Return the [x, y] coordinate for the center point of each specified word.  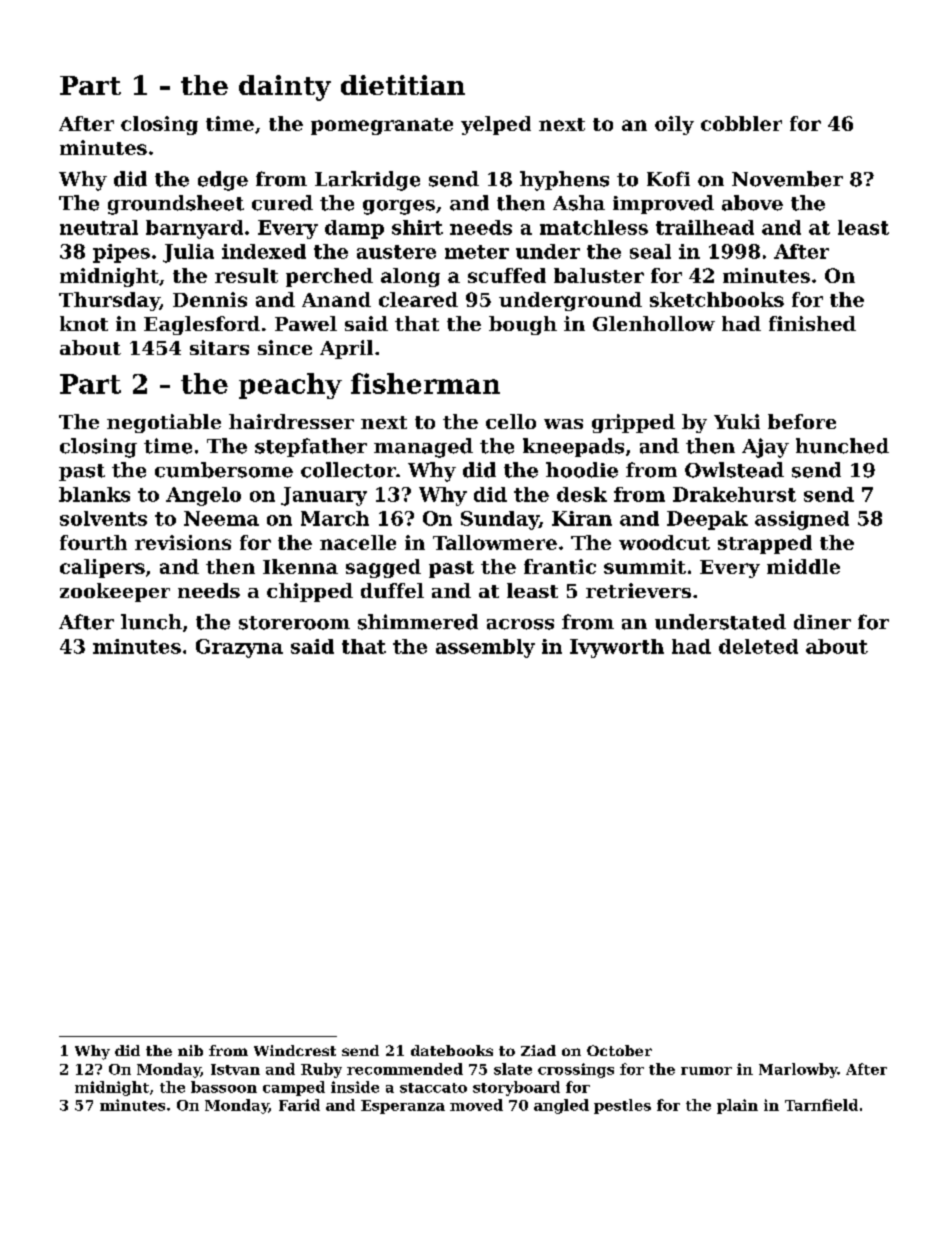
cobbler [741, 123]
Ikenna [300, 566]
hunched [842, 446]
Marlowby [798, 1070]
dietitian [403, 85]
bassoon [224, 1087]
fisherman [425, 383]
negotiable [164, 423]
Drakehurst [734, 494]
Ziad [538, 1050]
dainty [285, 88]
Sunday [500, 520]
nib [190, 1050]
